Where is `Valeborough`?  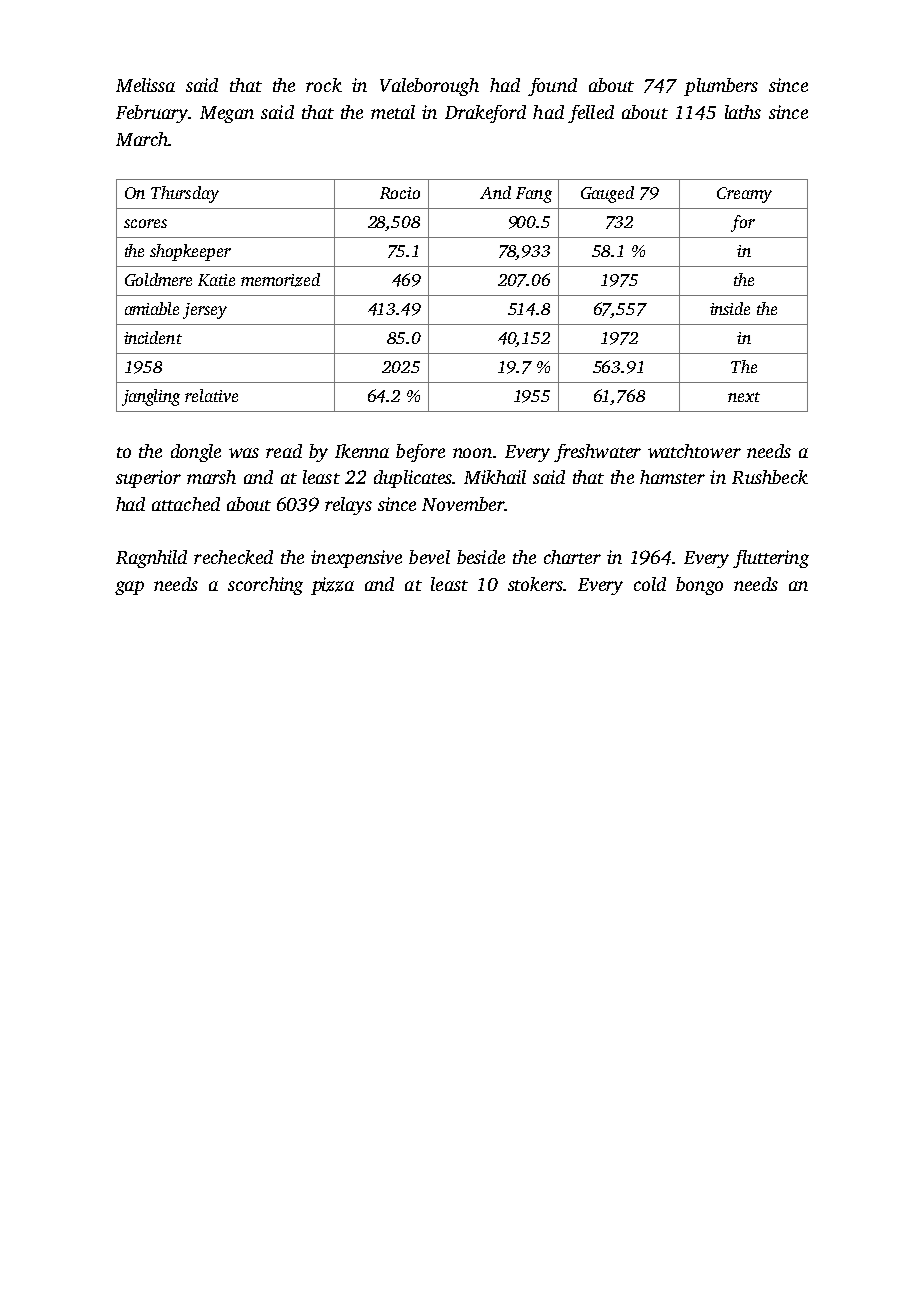 Valeborough is located at coordinates (429, 87).
